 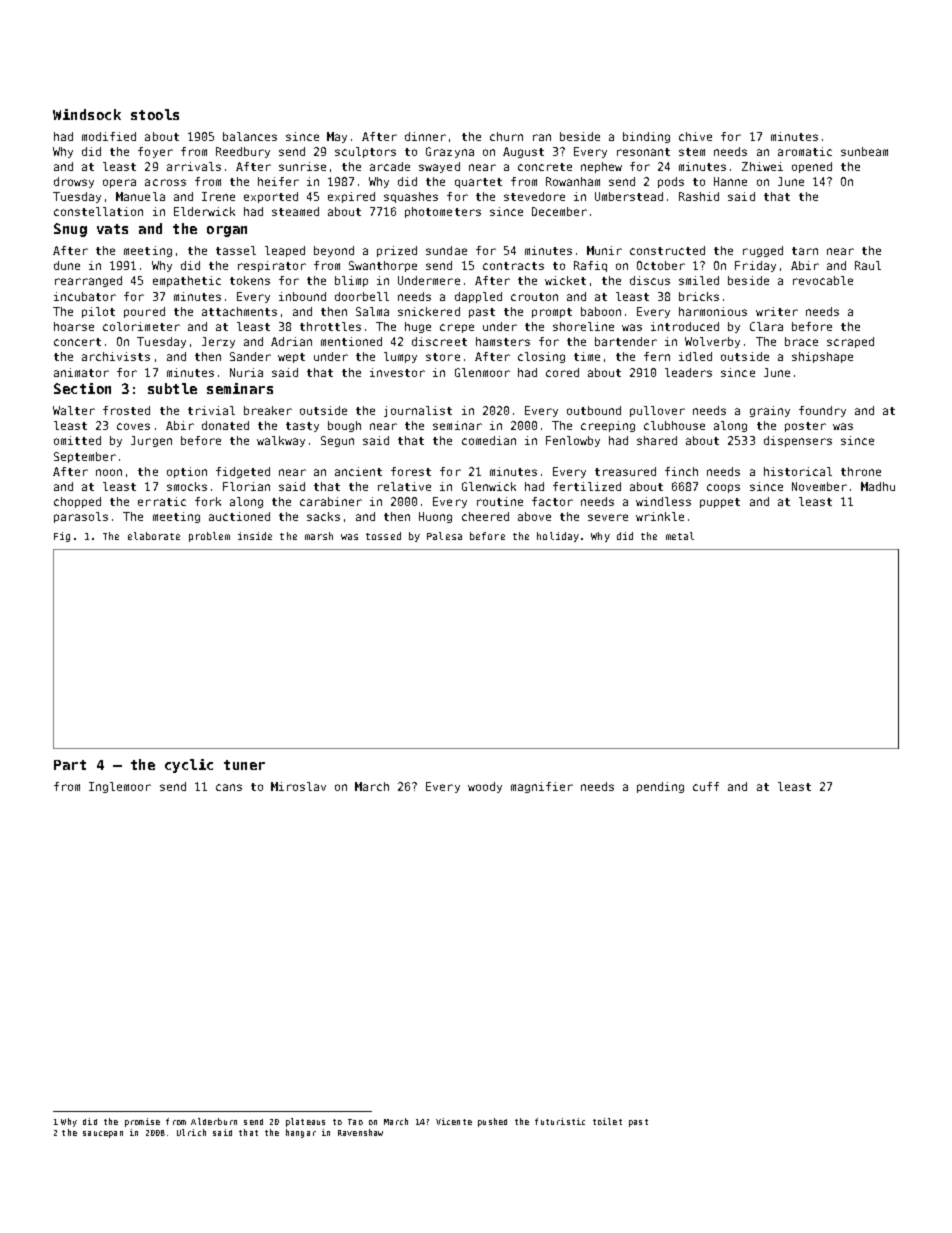 What do you see at coordinates (646, 137) in the screenshot?
I see `binding` at bounding box center [646, 137].
